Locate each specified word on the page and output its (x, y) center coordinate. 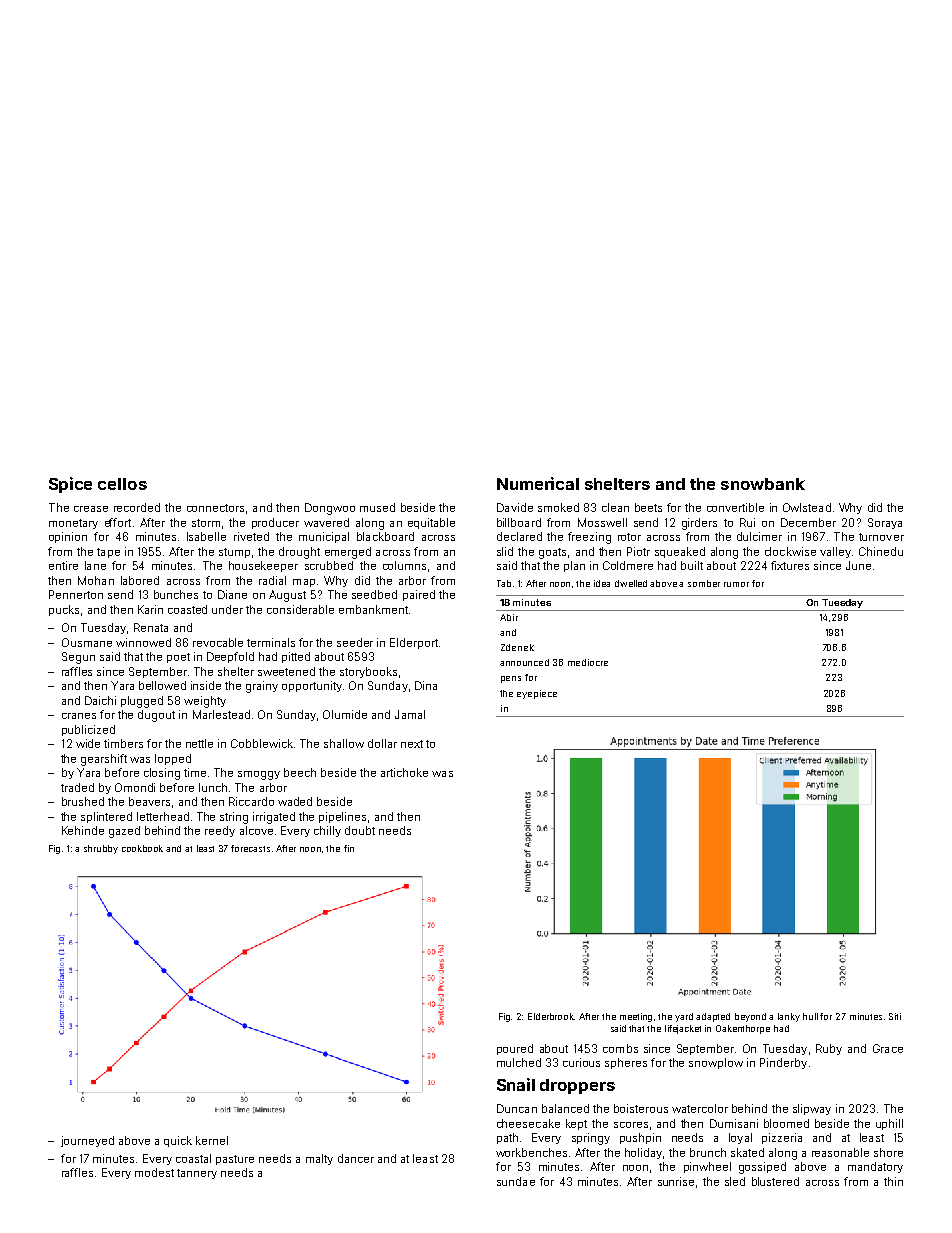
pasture (235, 1160)
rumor (736, 584)
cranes (79, 716)
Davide (515, 507)
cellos (122, 484)
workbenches (531, 1152)
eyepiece (537, 694)
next (412, 744)
